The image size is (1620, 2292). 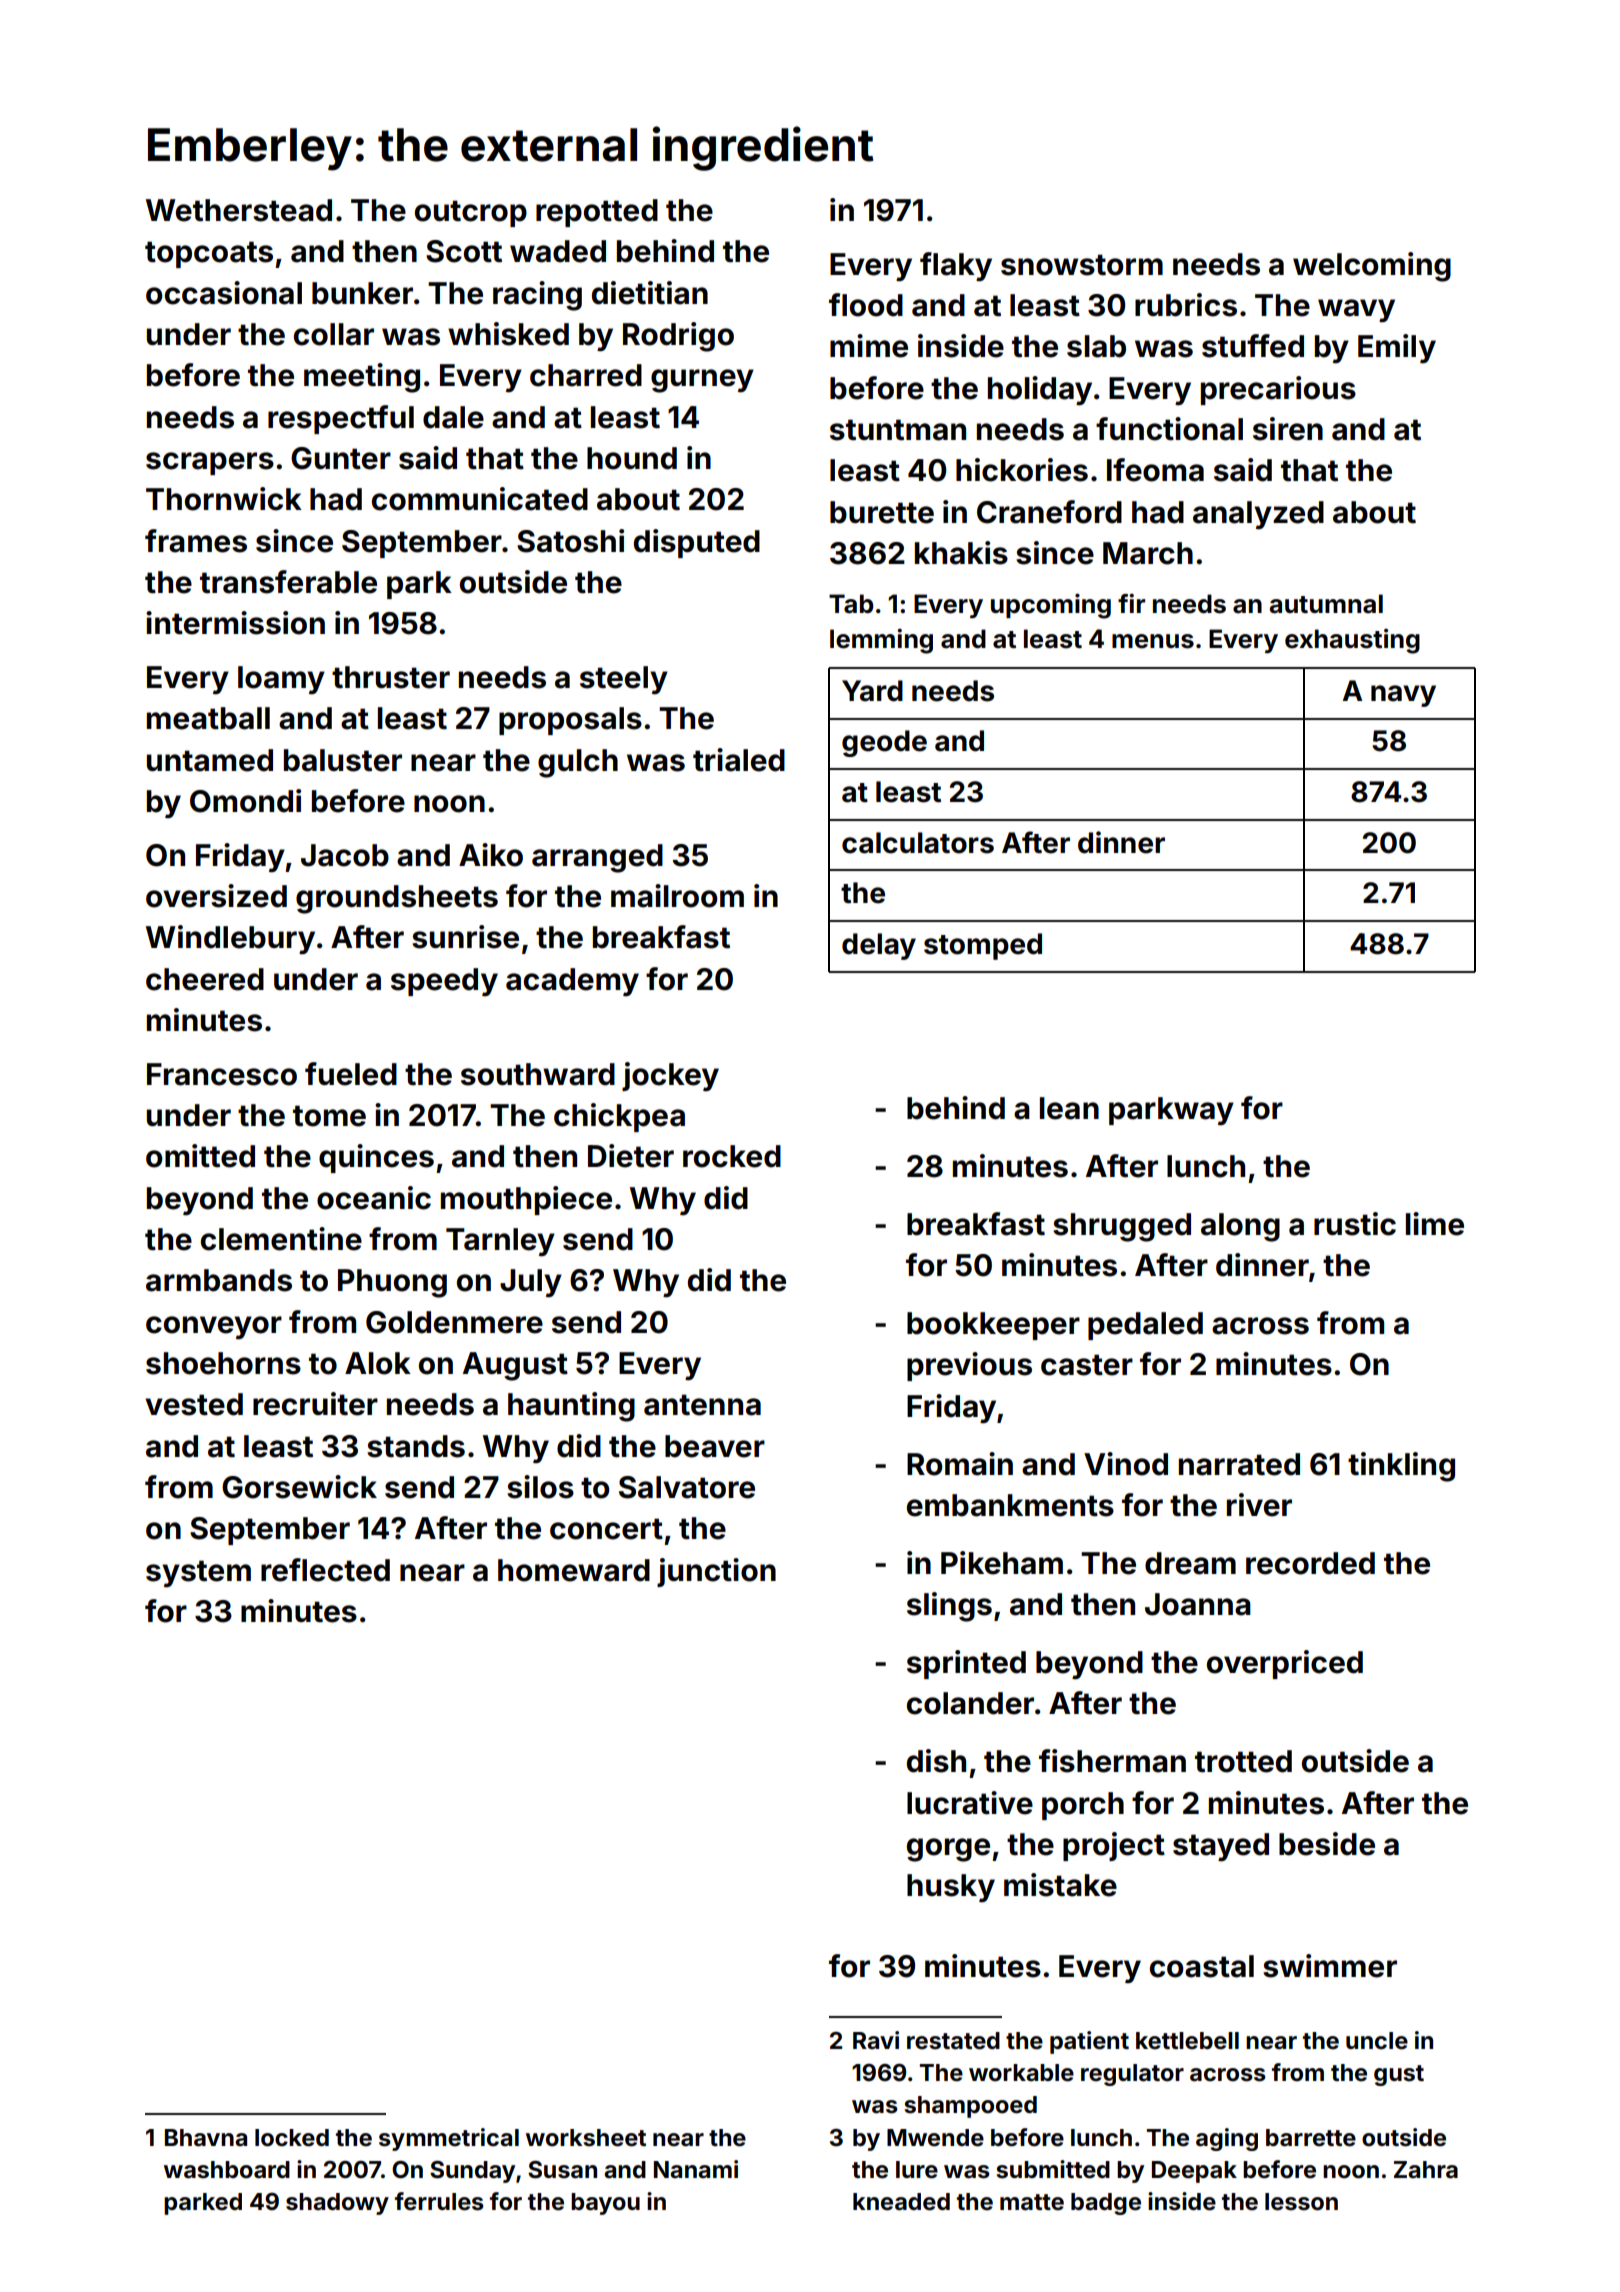 What do you see at coordinates (949, 1607) in the screenshot?
I see `slings` at bounding box center [949, 1607].
